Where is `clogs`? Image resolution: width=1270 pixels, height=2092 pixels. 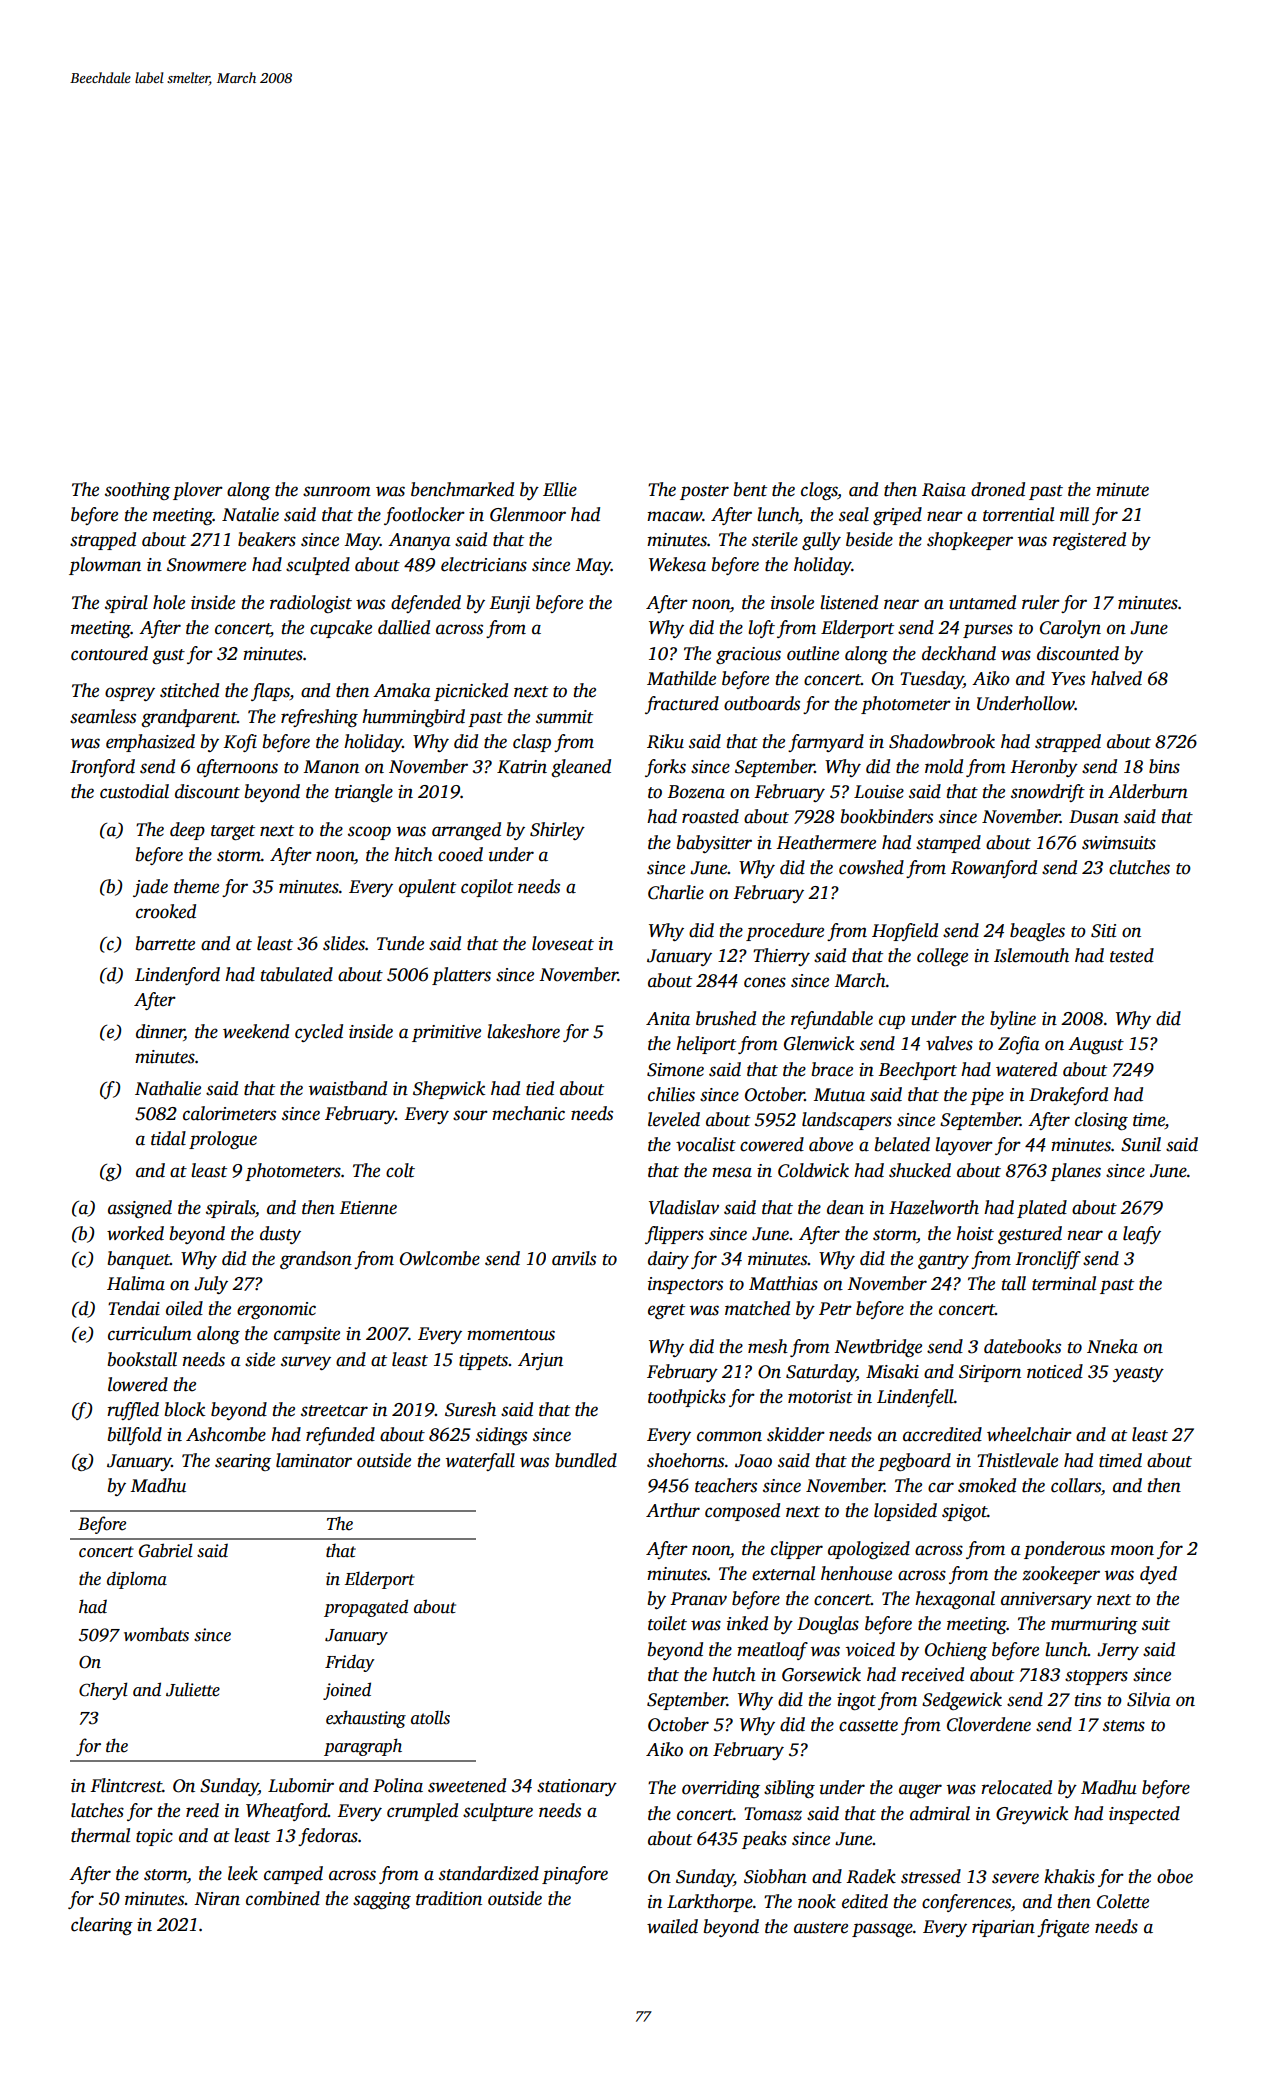 clogs is located at coordinates (819, 491).
